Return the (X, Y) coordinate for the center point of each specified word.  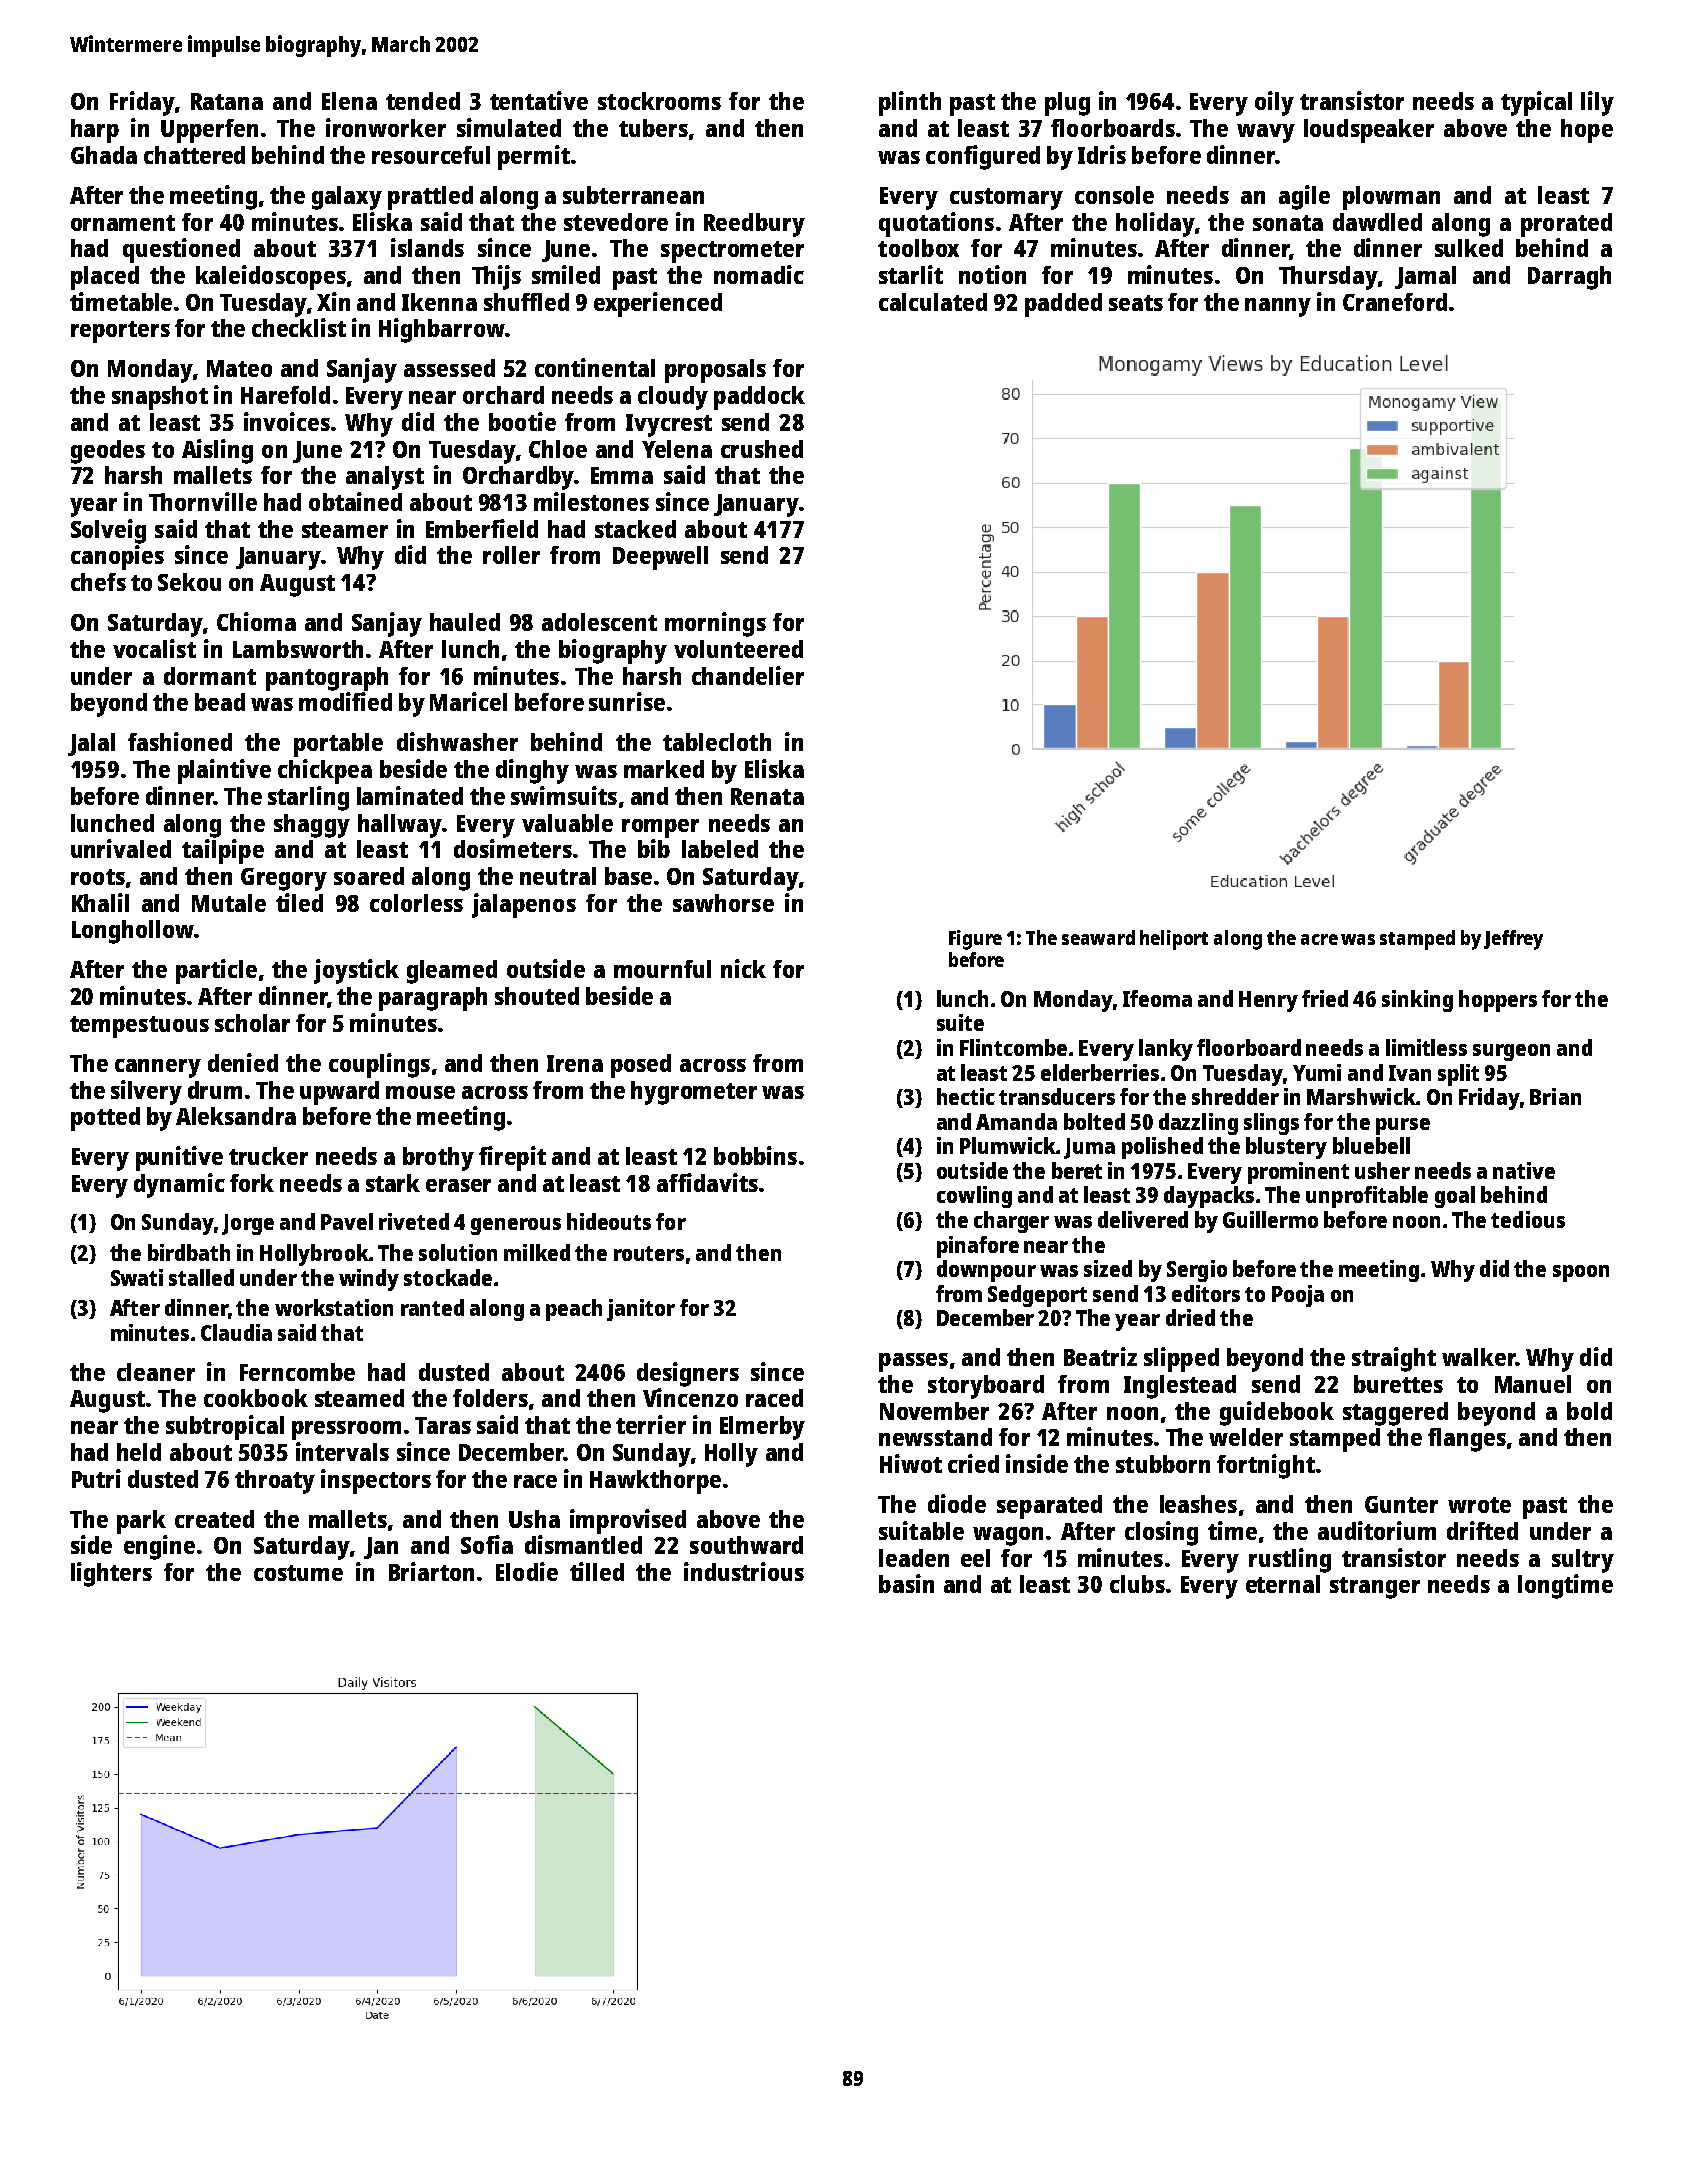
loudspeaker (1369, 131)
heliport (1174, 940)
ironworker (386, 127)
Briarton (431, 1571)
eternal (1283, 1584)
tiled (299, 902)
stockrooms (659, 101)
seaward (1098, 937)
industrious (744, 1571)
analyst (385, 478)
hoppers (1498, 1001)
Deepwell (660, 558)
